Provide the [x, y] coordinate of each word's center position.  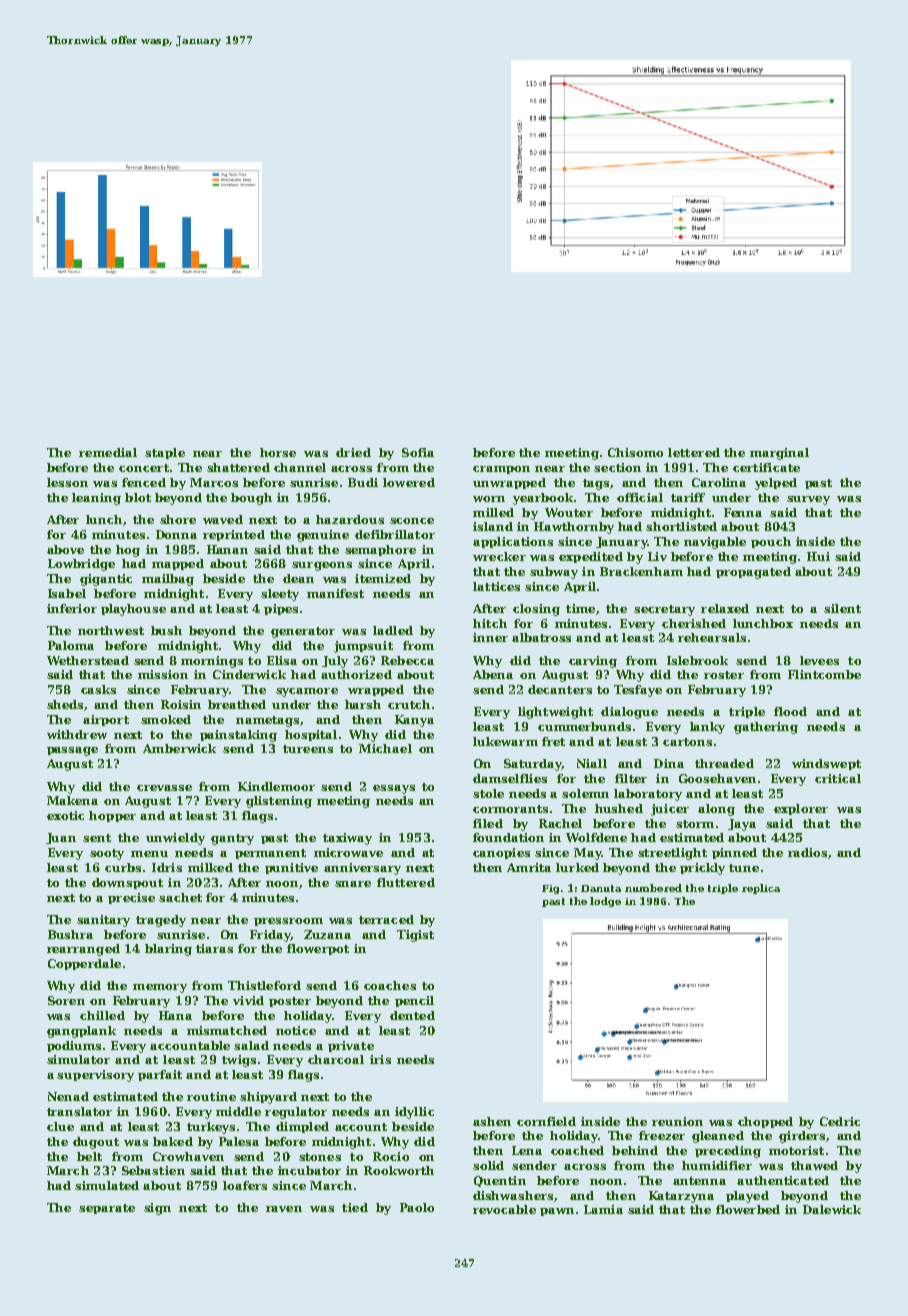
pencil [414, 1001]
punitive [291, 868]
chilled [102, 1015]
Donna [176, 534]
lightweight [555, 713]
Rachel [560, 823]
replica [761, 889]
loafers [245, 1185]
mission [163, 674]
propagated [753, 573]
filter [631, 778]
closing [536, 610]
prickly [702, 869]
